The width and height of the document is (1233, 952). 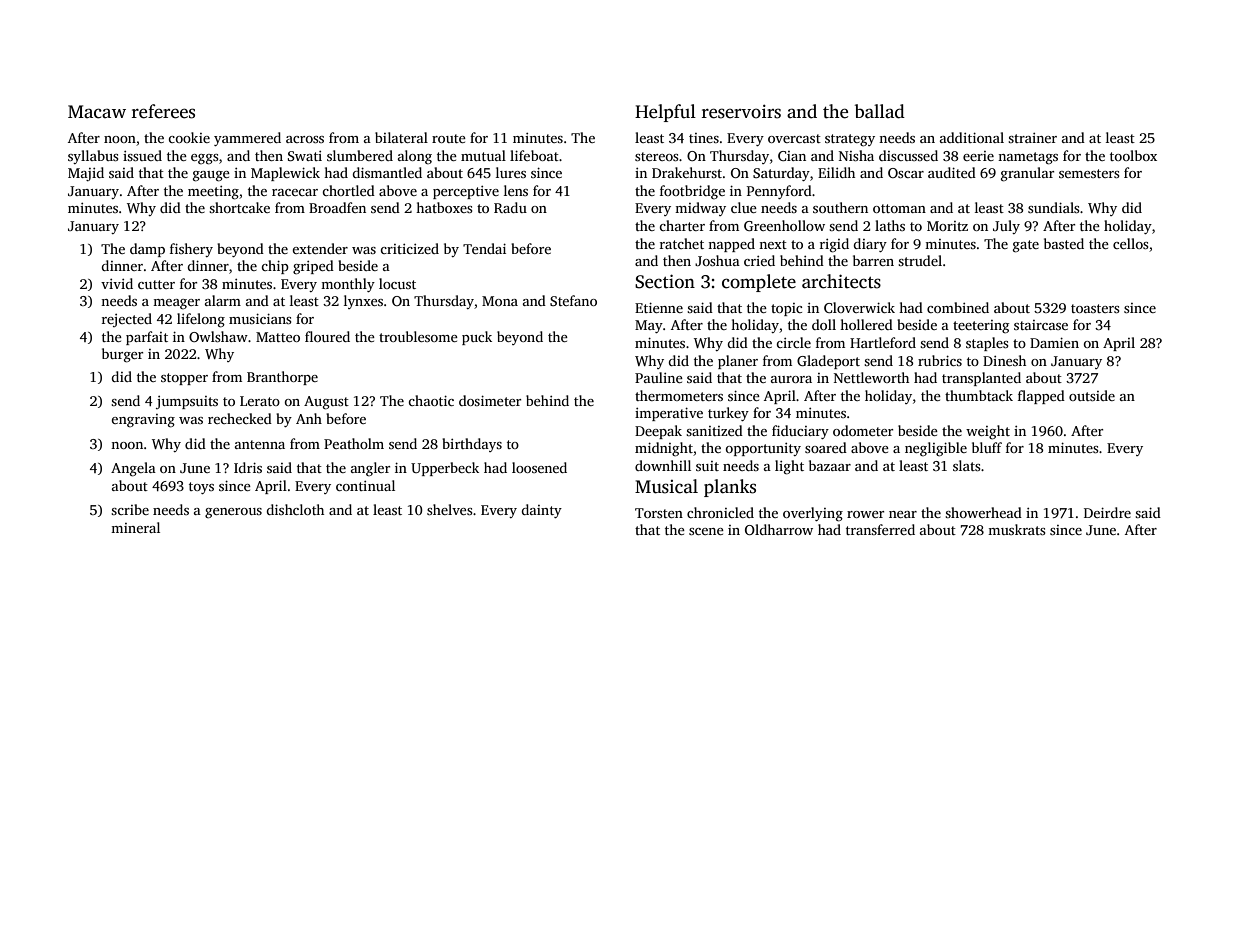 What do you see at coordinates (201, 488) in the document?
I see `toys` at bounding box center [201, 488].
